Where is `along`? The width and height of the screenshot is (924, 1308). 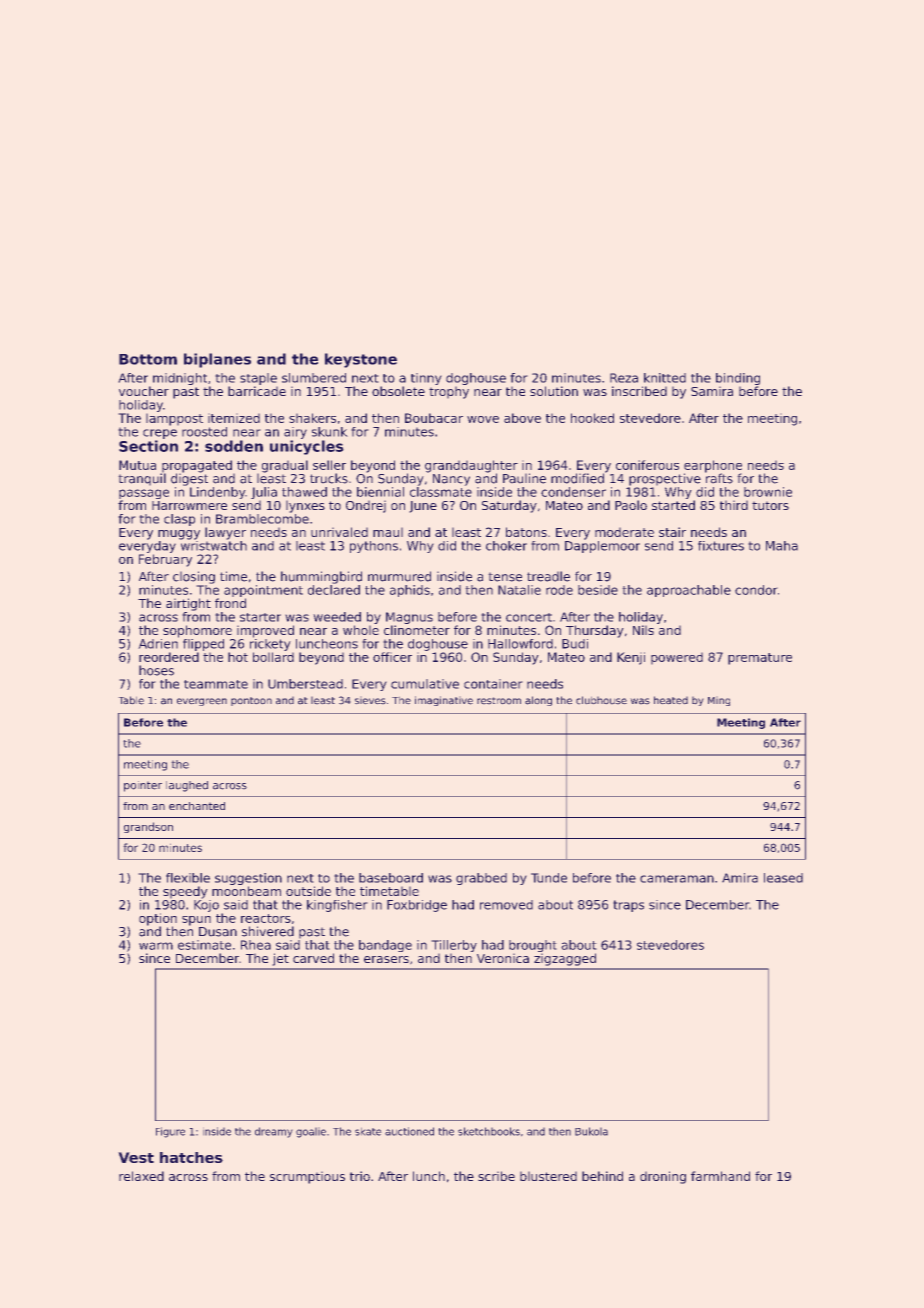
along is located at coordinates (538, 701).
